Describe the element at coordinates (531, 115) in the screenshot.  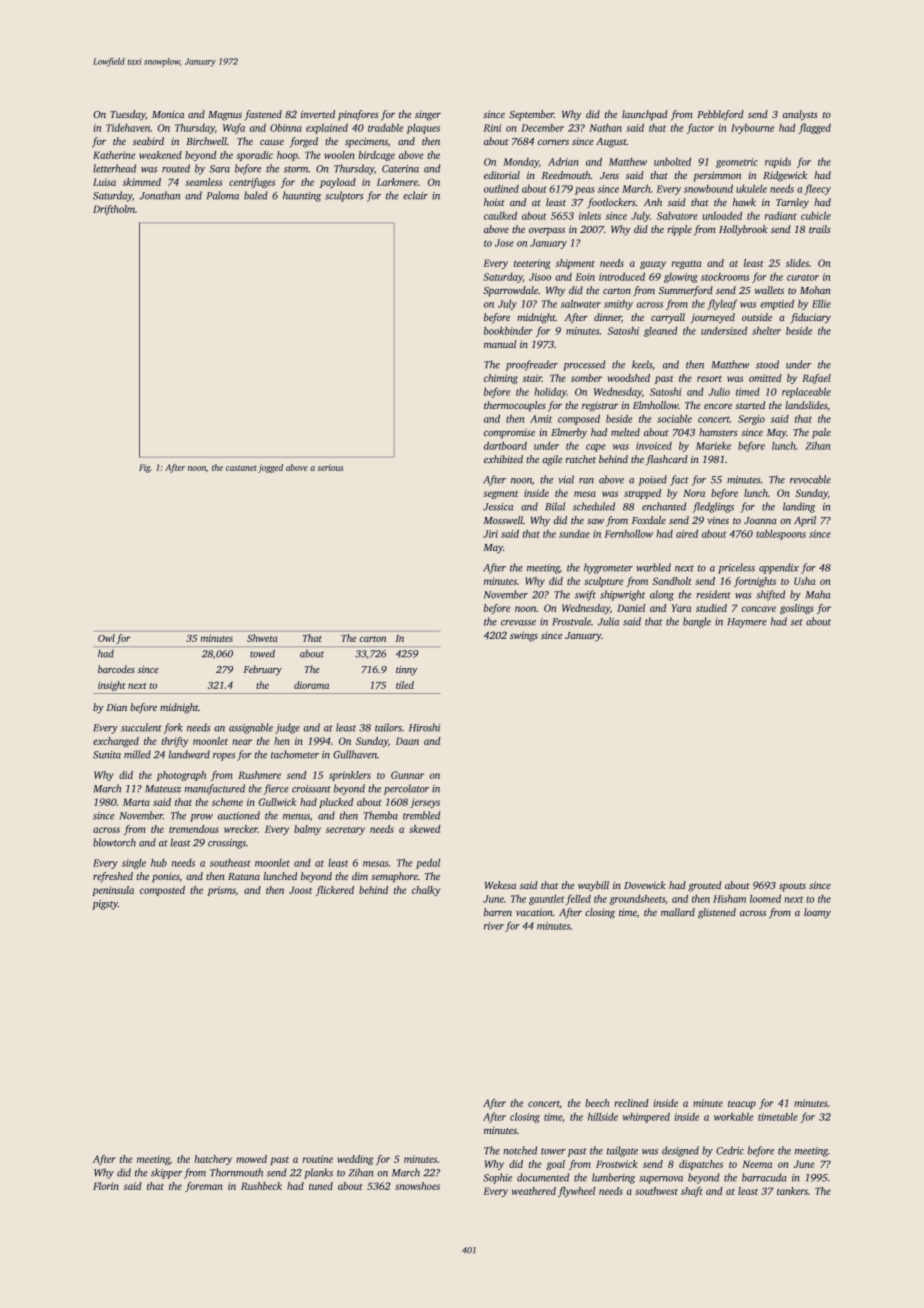
I see `September` at that location.
